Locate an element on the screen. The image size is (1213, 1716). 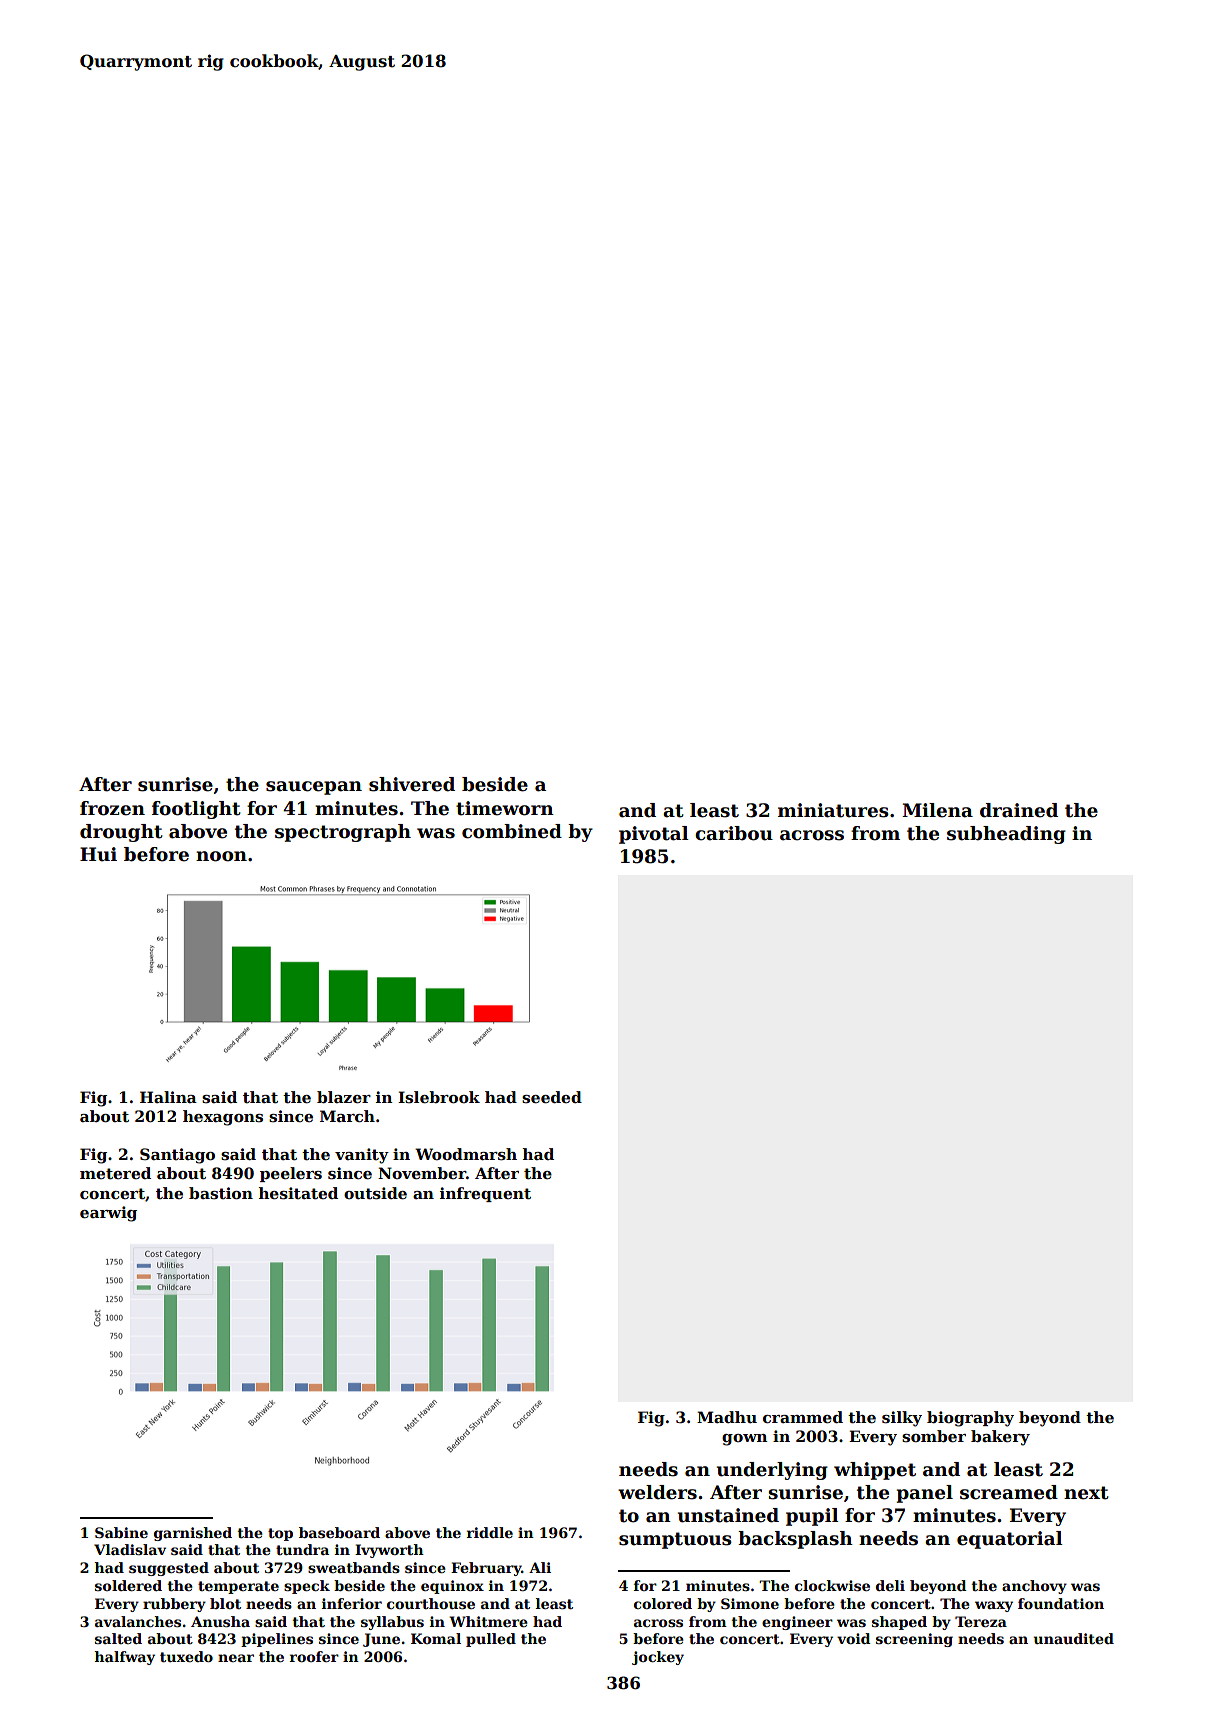
combined is located at coordinates (512, 831).
